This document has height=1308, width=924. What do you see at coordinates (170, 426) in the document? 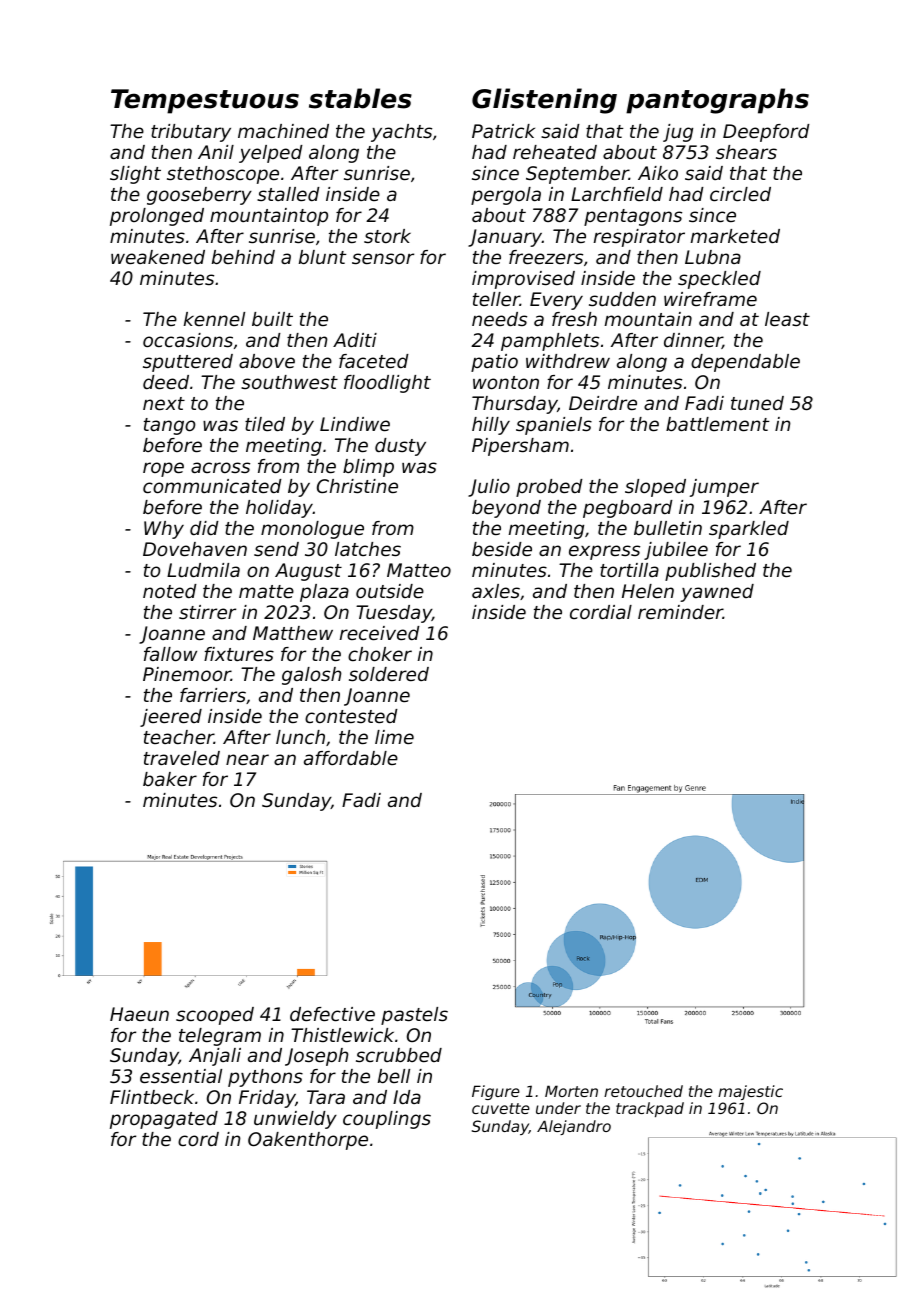
I see `tango` at bounding box center [170, 426].
